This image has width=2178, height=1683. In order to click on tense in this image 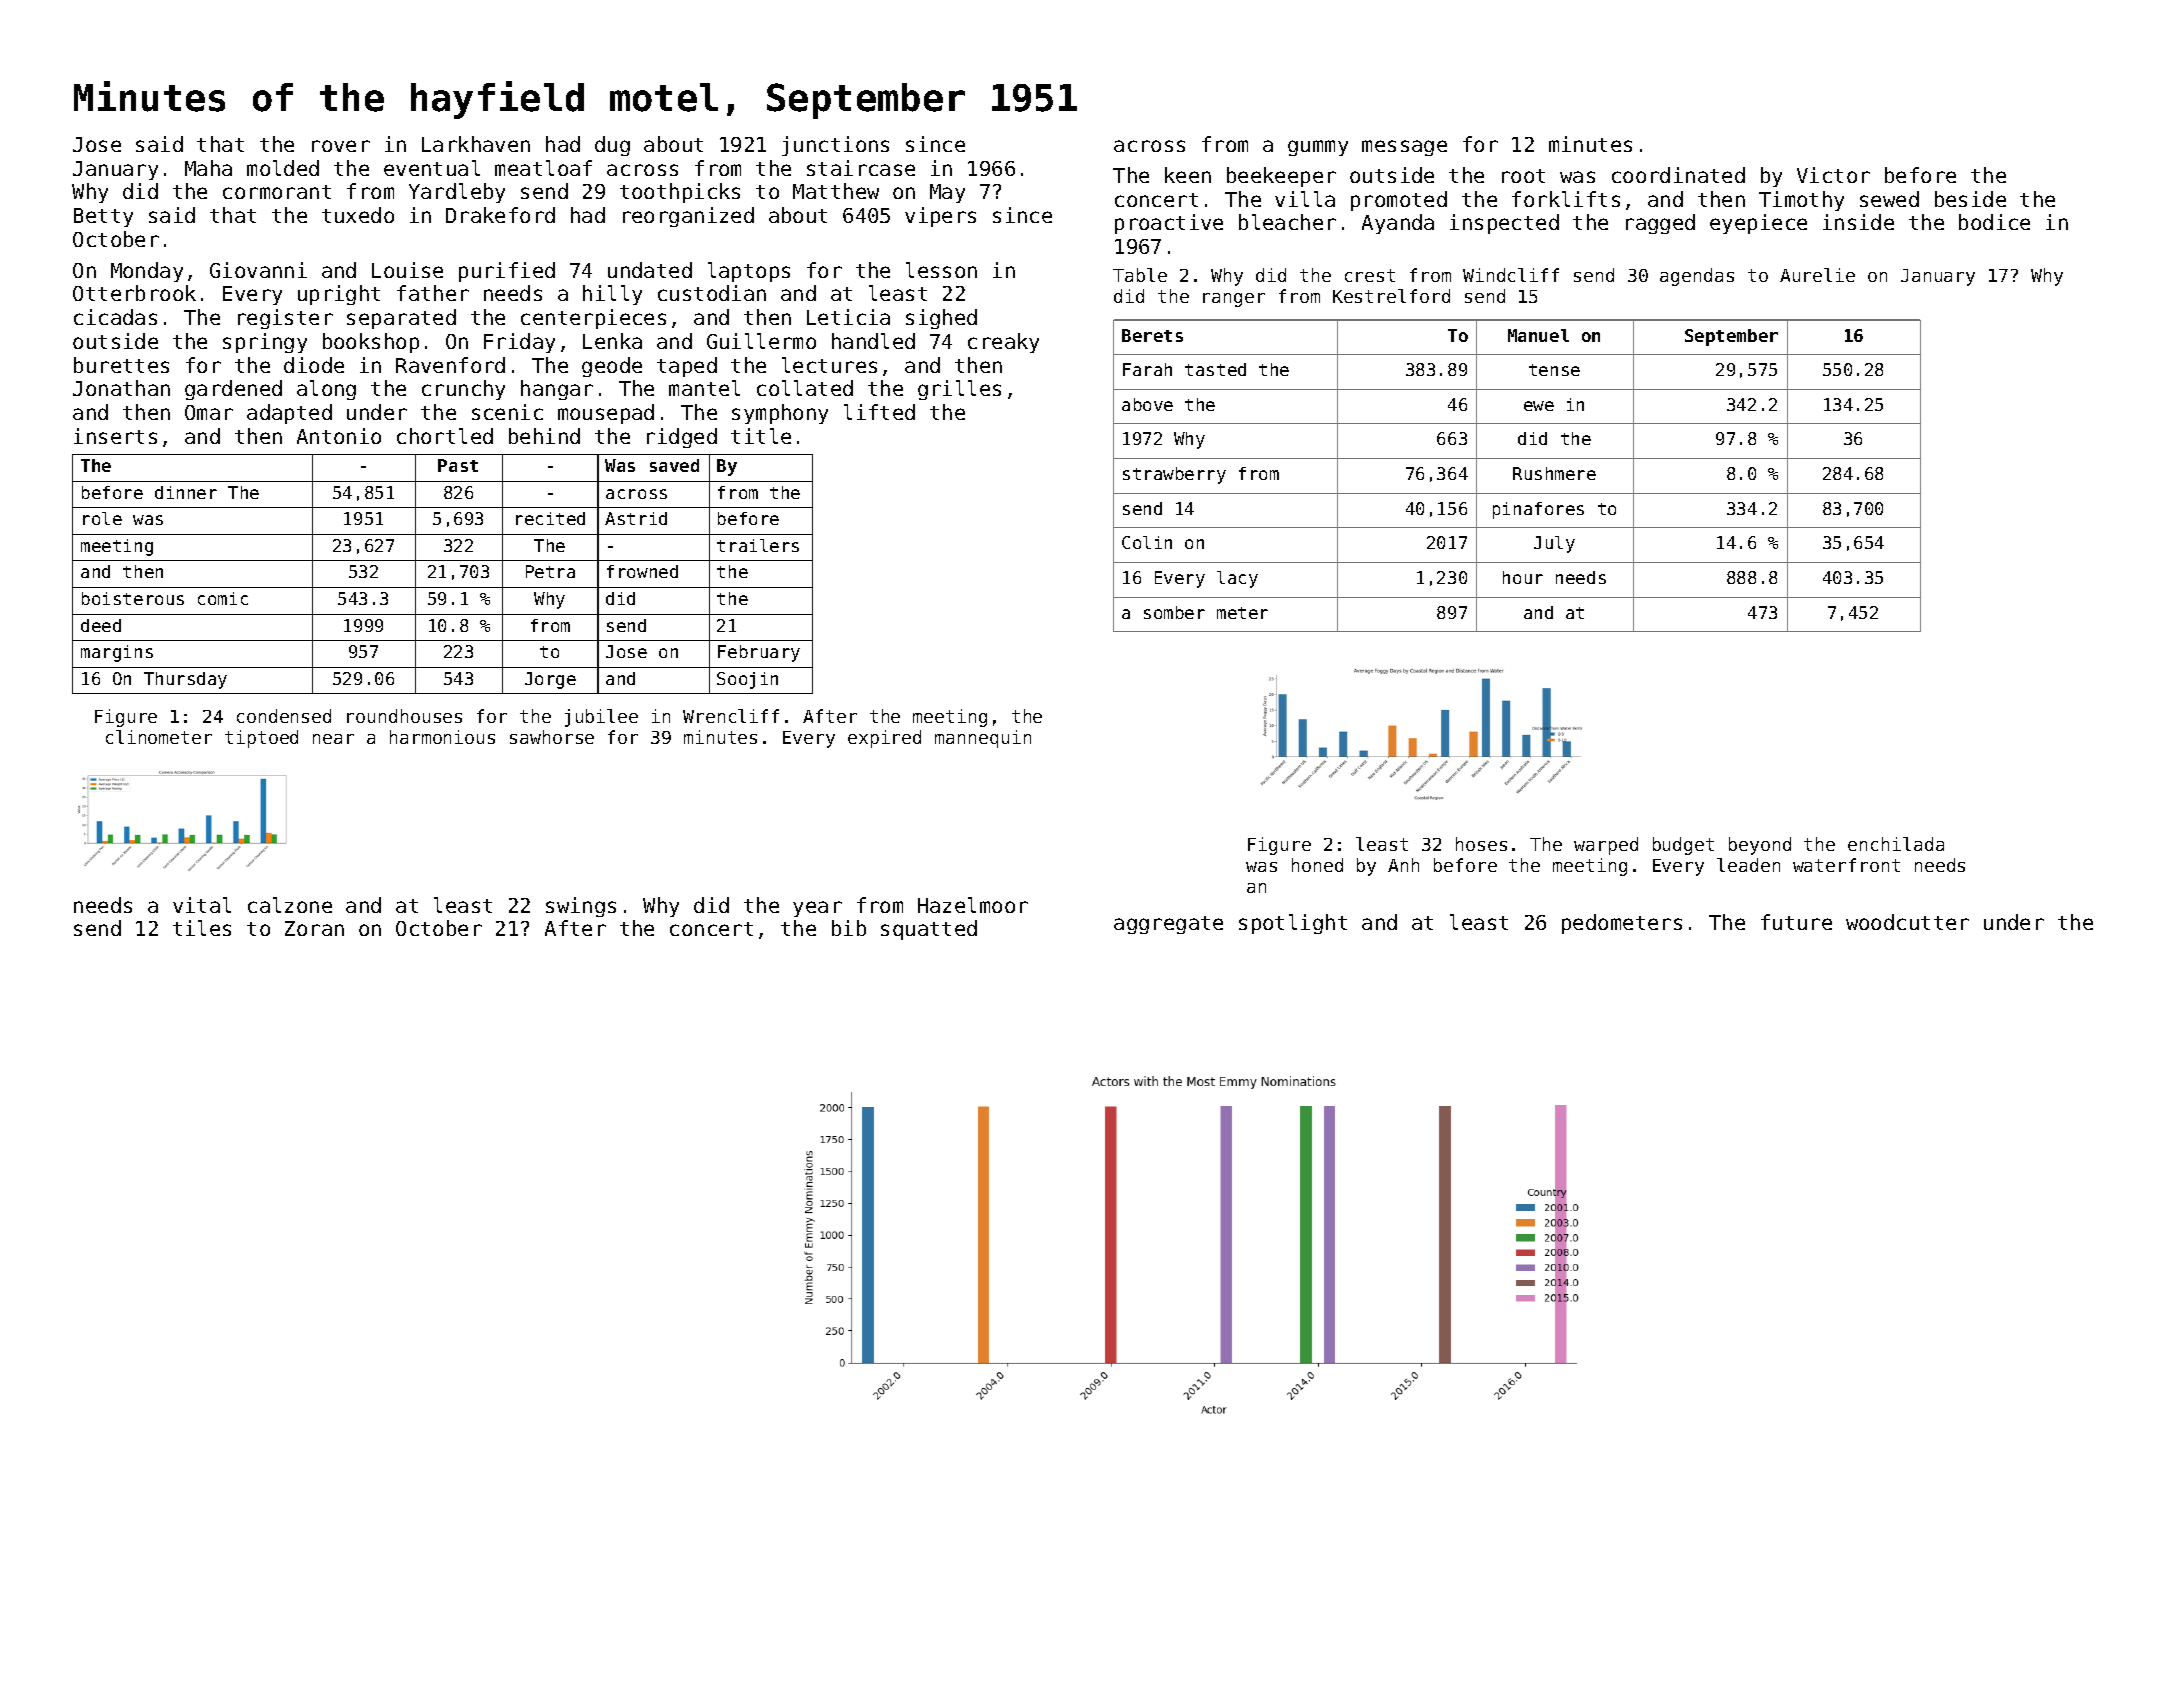, I will do `click(1554, 370)`.
